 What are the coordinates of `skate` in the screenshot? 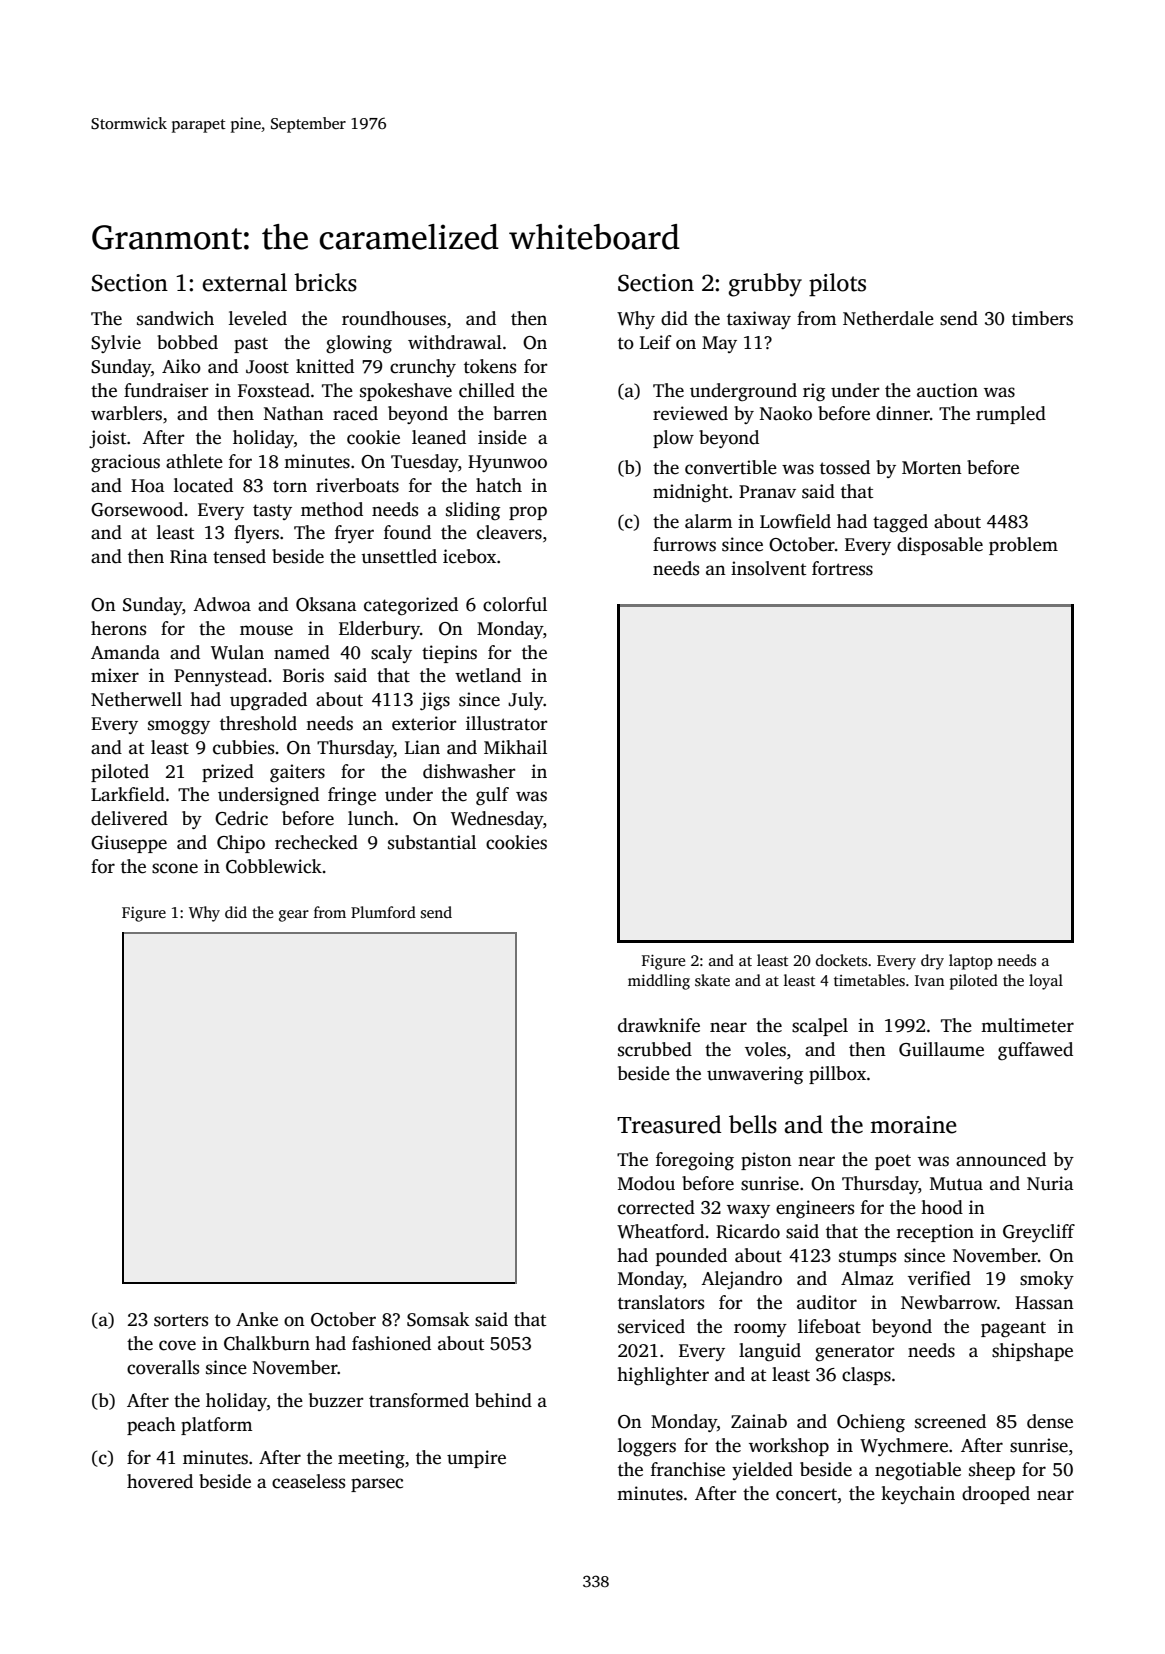 It's located at (712, 980).
